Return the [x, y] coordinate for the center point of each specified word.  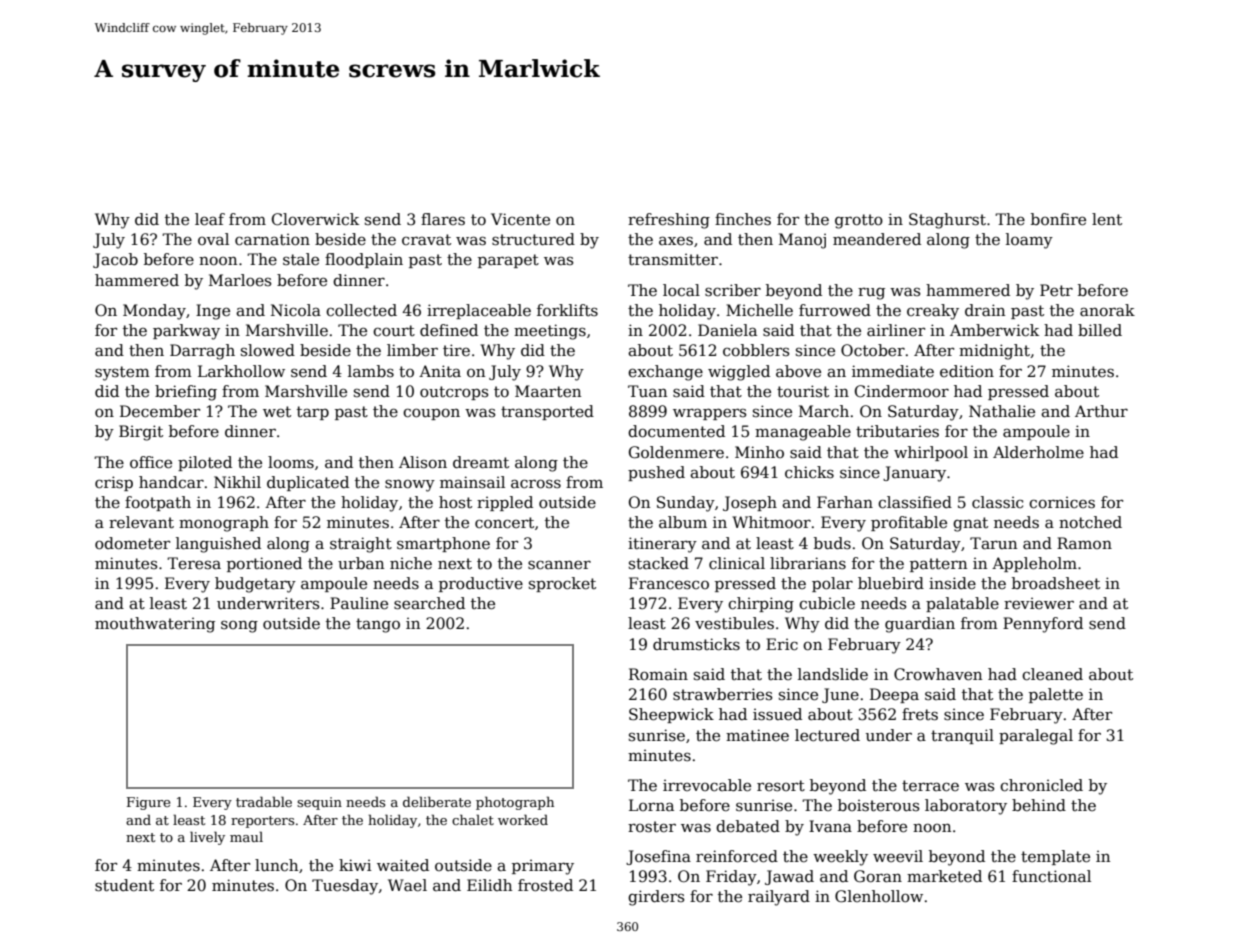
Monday [154, 312]
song [239, 627]
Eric [782, 644]
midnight [994, 352]
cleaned [1052, 674]
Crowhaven [938, 674]
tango [378, 625]
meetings [550, 332]
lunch [276, 865]
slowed [268, 350]
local [681, 290]
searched [429, 603]
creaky [933, 312]
